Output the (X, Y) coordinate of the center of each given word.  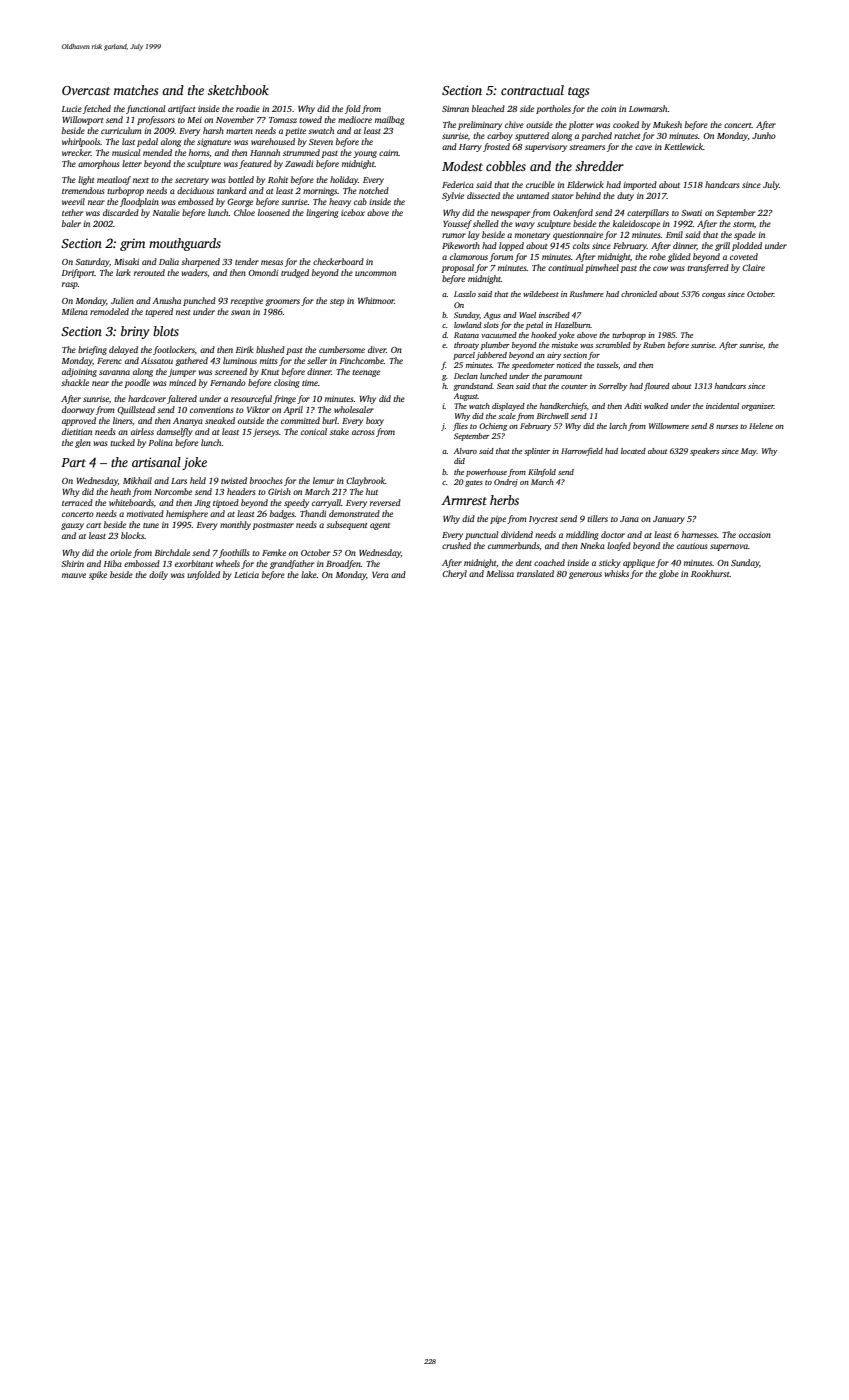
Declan (466, 376)
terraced (77, 502)
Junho (764, 135)
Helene (761, 426)
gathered (191, 361)
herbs (504, 500)
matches (136, 90)
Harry (470, 148)
